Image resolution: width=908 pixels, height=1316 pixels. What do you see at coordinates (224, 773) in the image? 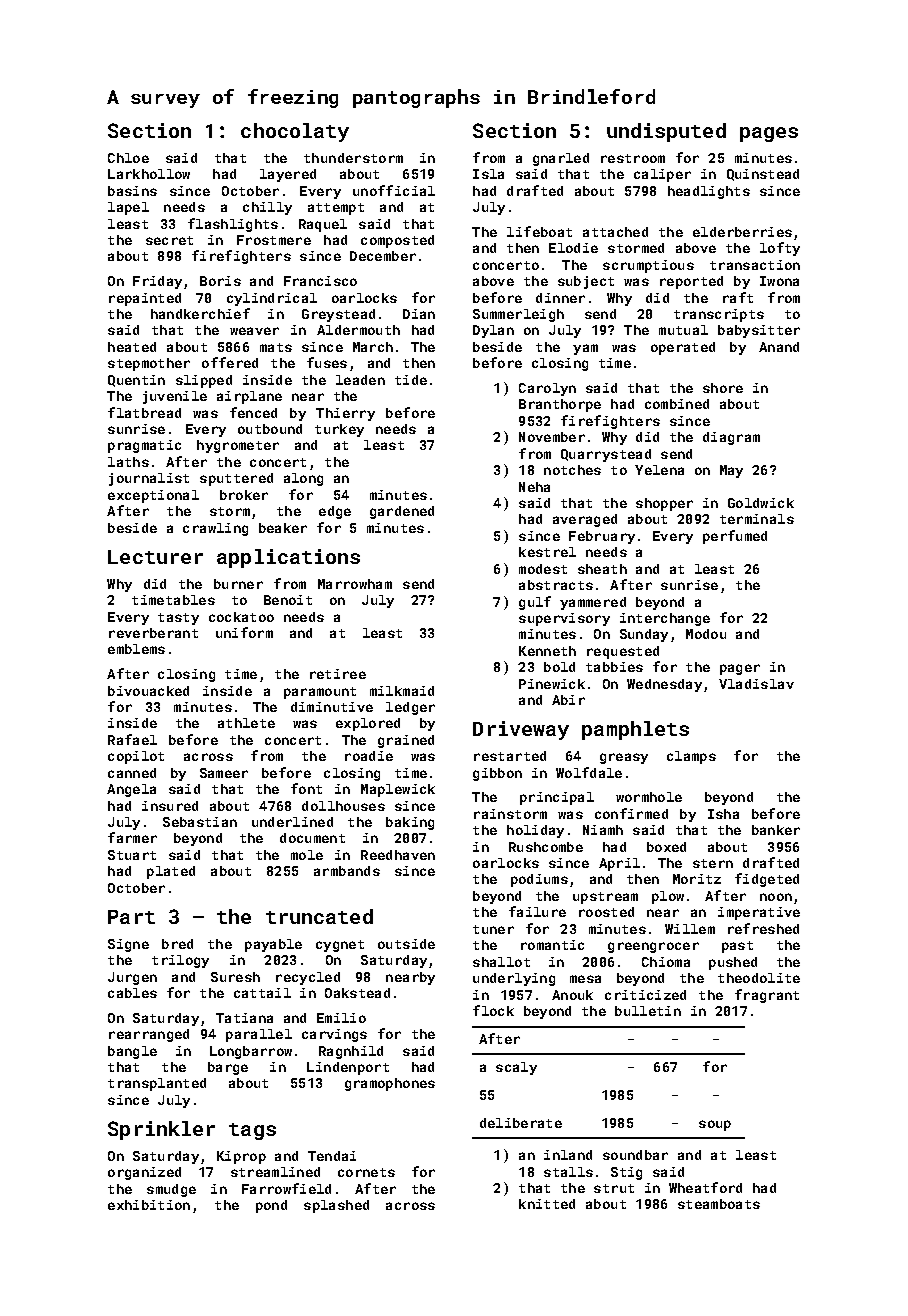
I see `Sameer` at bounding box center [224, 773].
